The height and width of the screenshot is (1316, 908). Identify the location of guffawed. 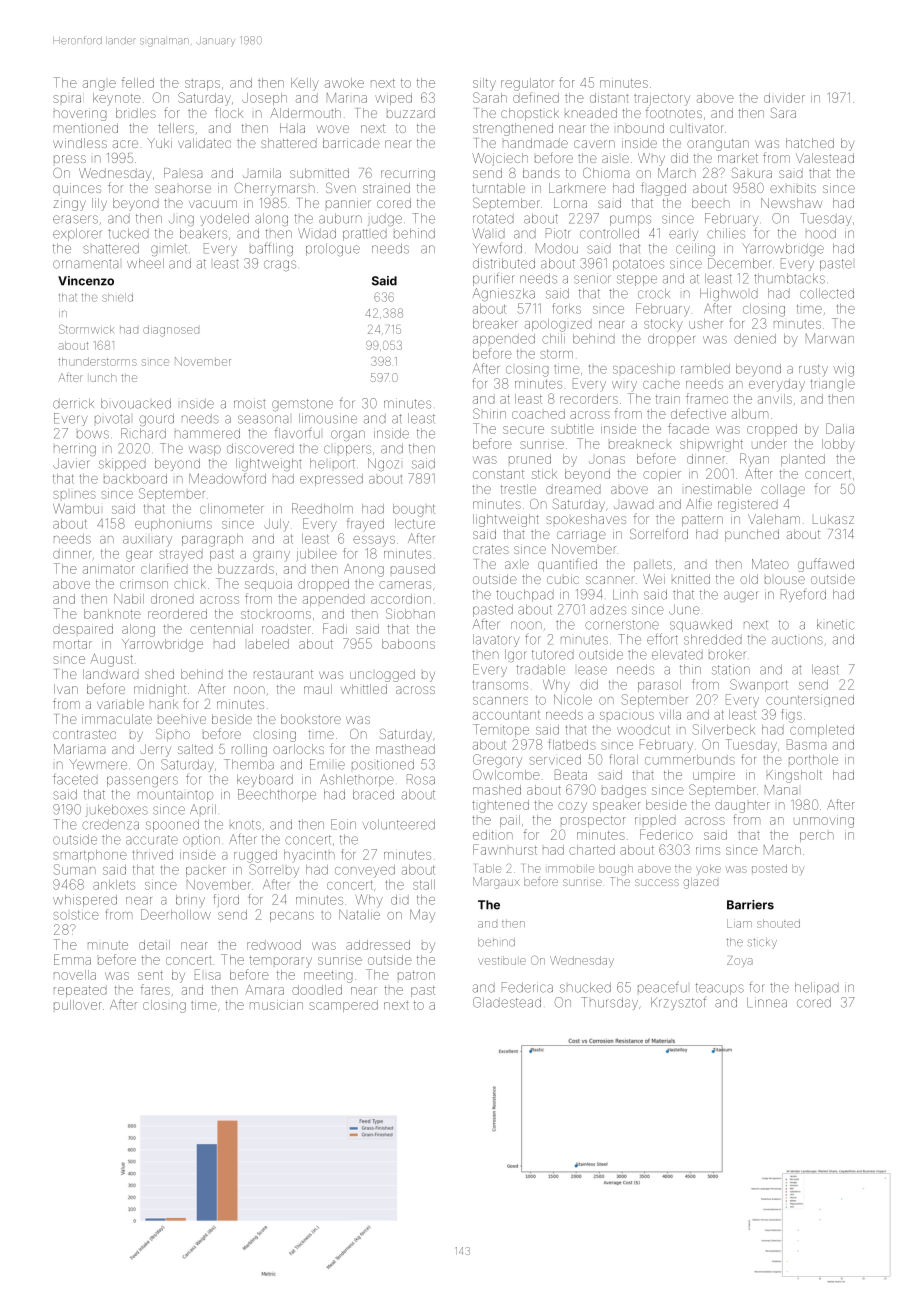
(826, 565).
